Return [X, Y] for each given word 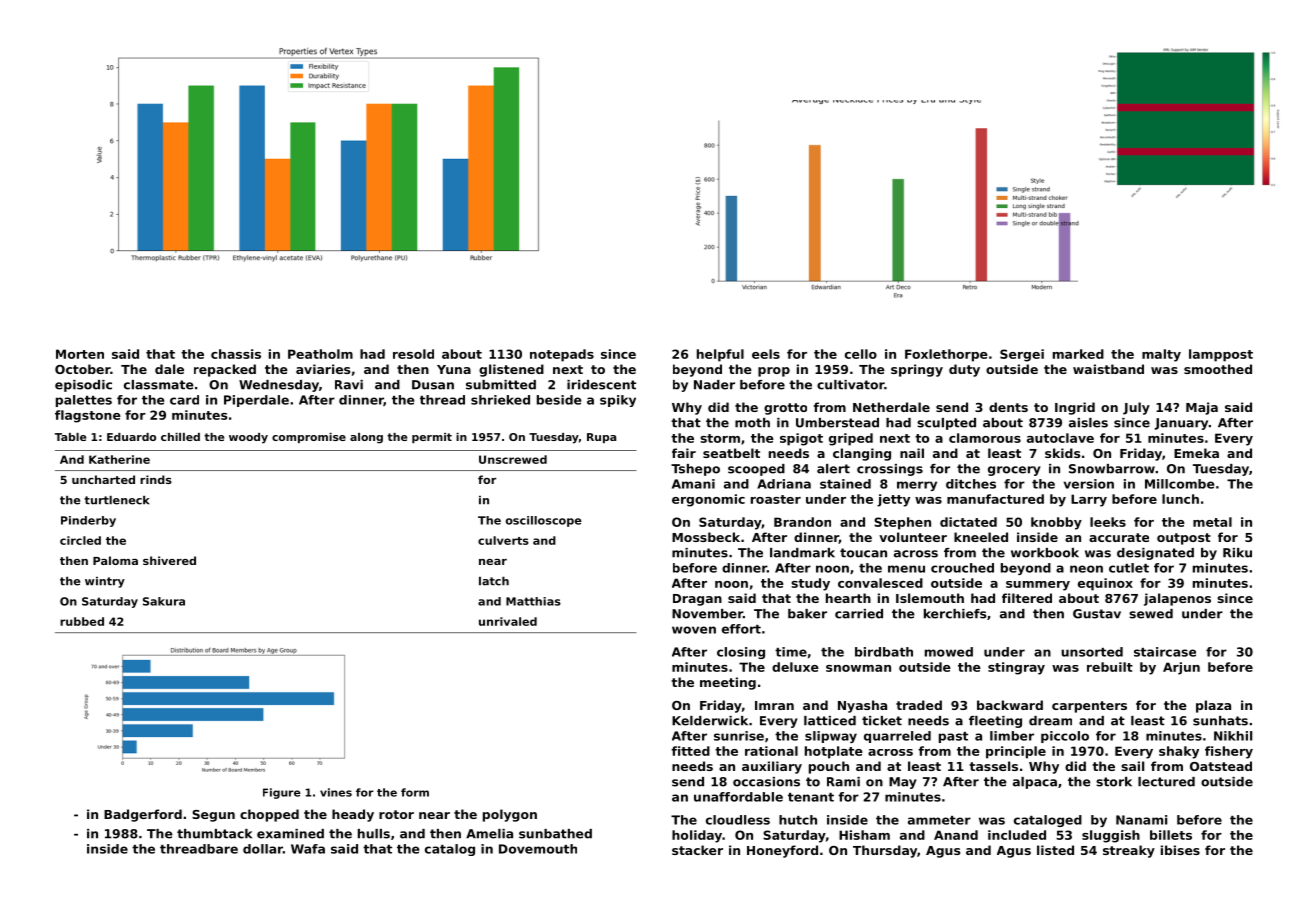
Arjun [1181, 668]
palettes [84, 401]
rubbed [82, 621]
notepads [562, 355]
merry [917, 486]
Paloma [115, 560]
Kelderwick [710, 721]
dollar [263, 849]
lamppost [1221, 355]
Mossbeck [706, 537]
